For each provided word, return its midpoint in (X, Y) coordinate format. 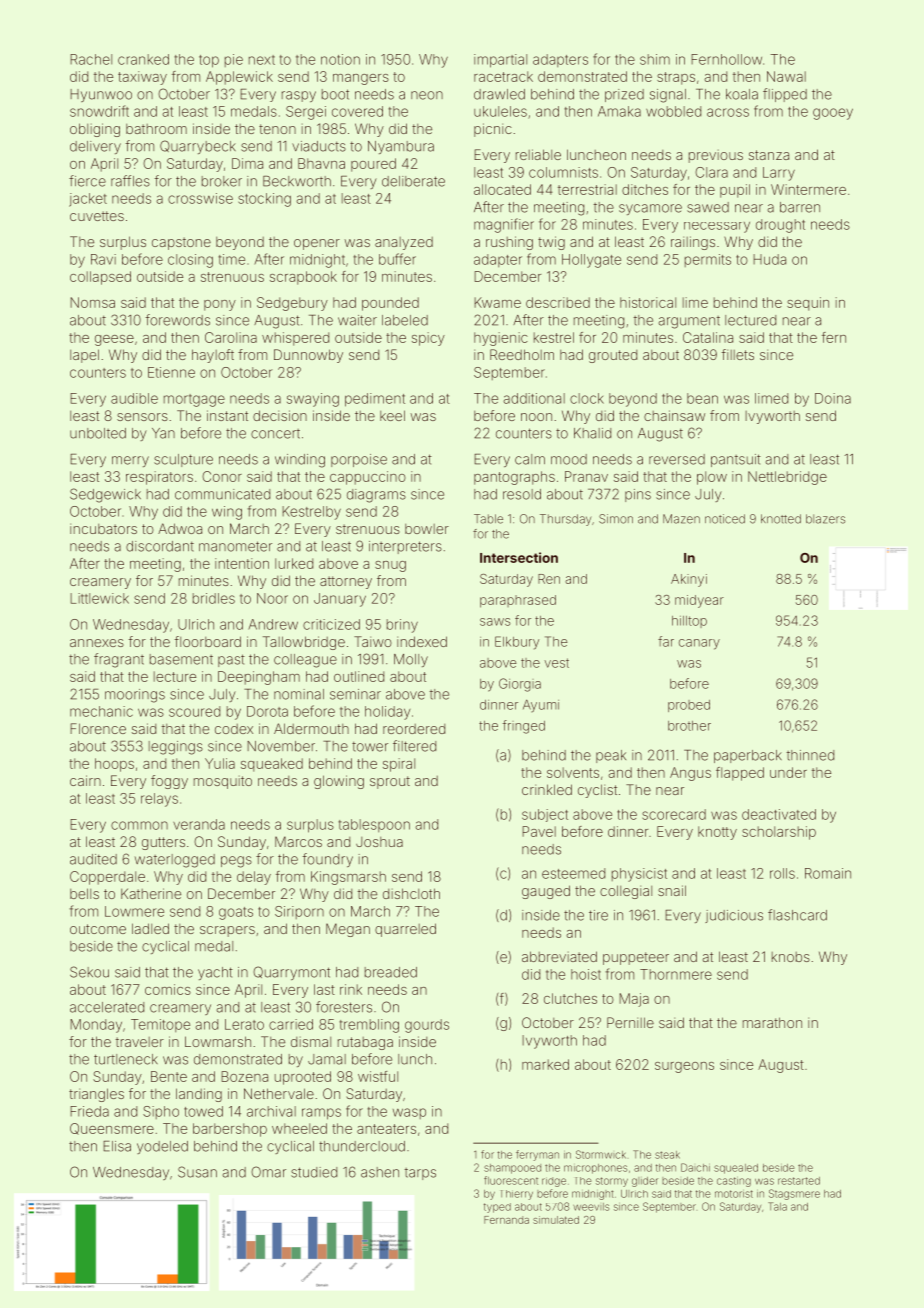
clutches (570, 998)
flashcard (797, 915)
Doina (833, 398)
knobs (791, 957)
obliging (95, 130)
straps (676, 78)
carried (291, 1024)
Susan (197, 1172)
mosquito (223, 782)
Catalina (708, 337)
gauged (546, 892)
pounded (390, 304)
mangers (361, 79)
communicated (222, 494)
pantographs (514, 478)
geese (114, 340)
